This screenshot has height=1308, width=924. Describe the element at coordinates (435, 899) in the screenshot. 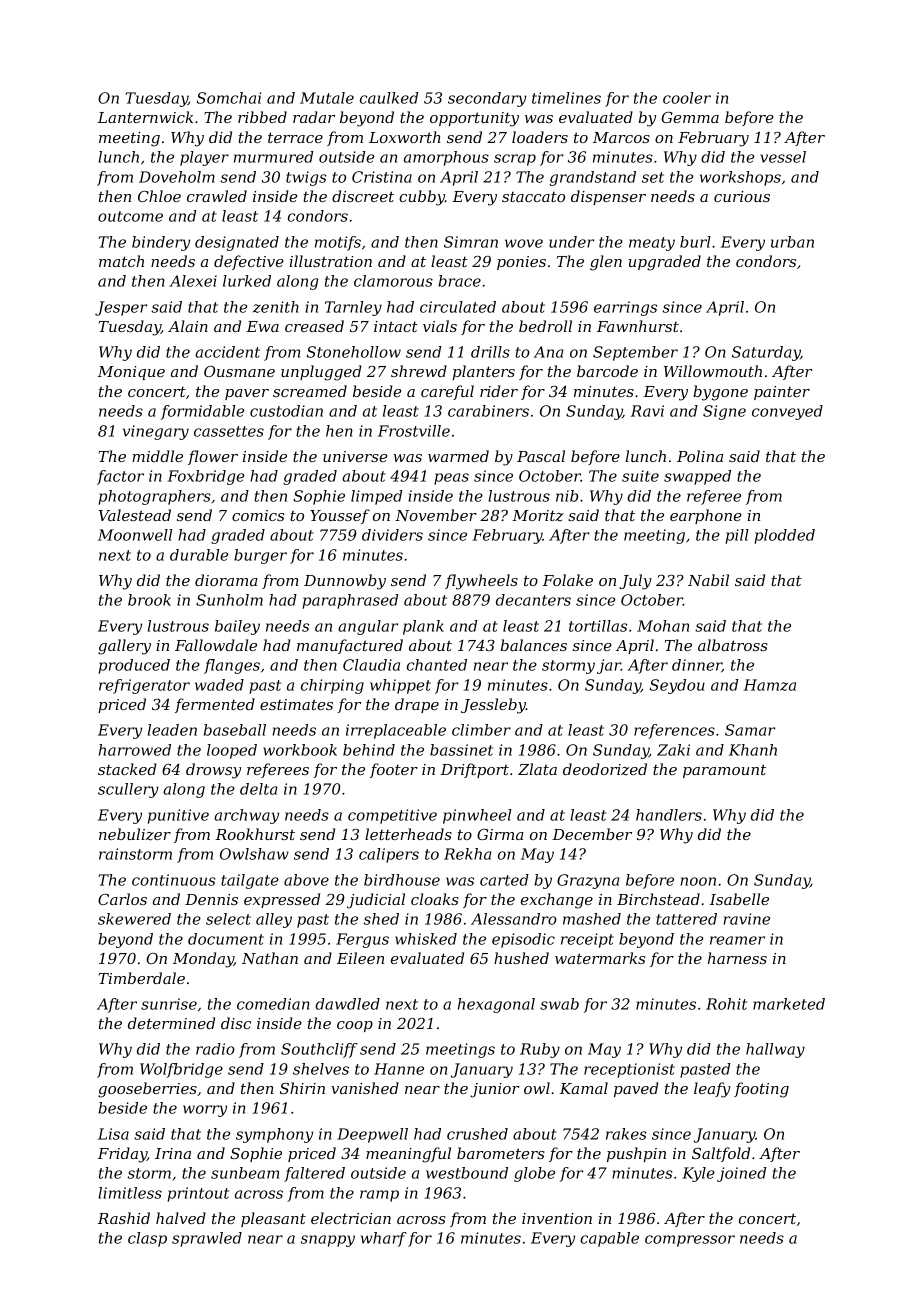

I see `cloaks` at that location.
